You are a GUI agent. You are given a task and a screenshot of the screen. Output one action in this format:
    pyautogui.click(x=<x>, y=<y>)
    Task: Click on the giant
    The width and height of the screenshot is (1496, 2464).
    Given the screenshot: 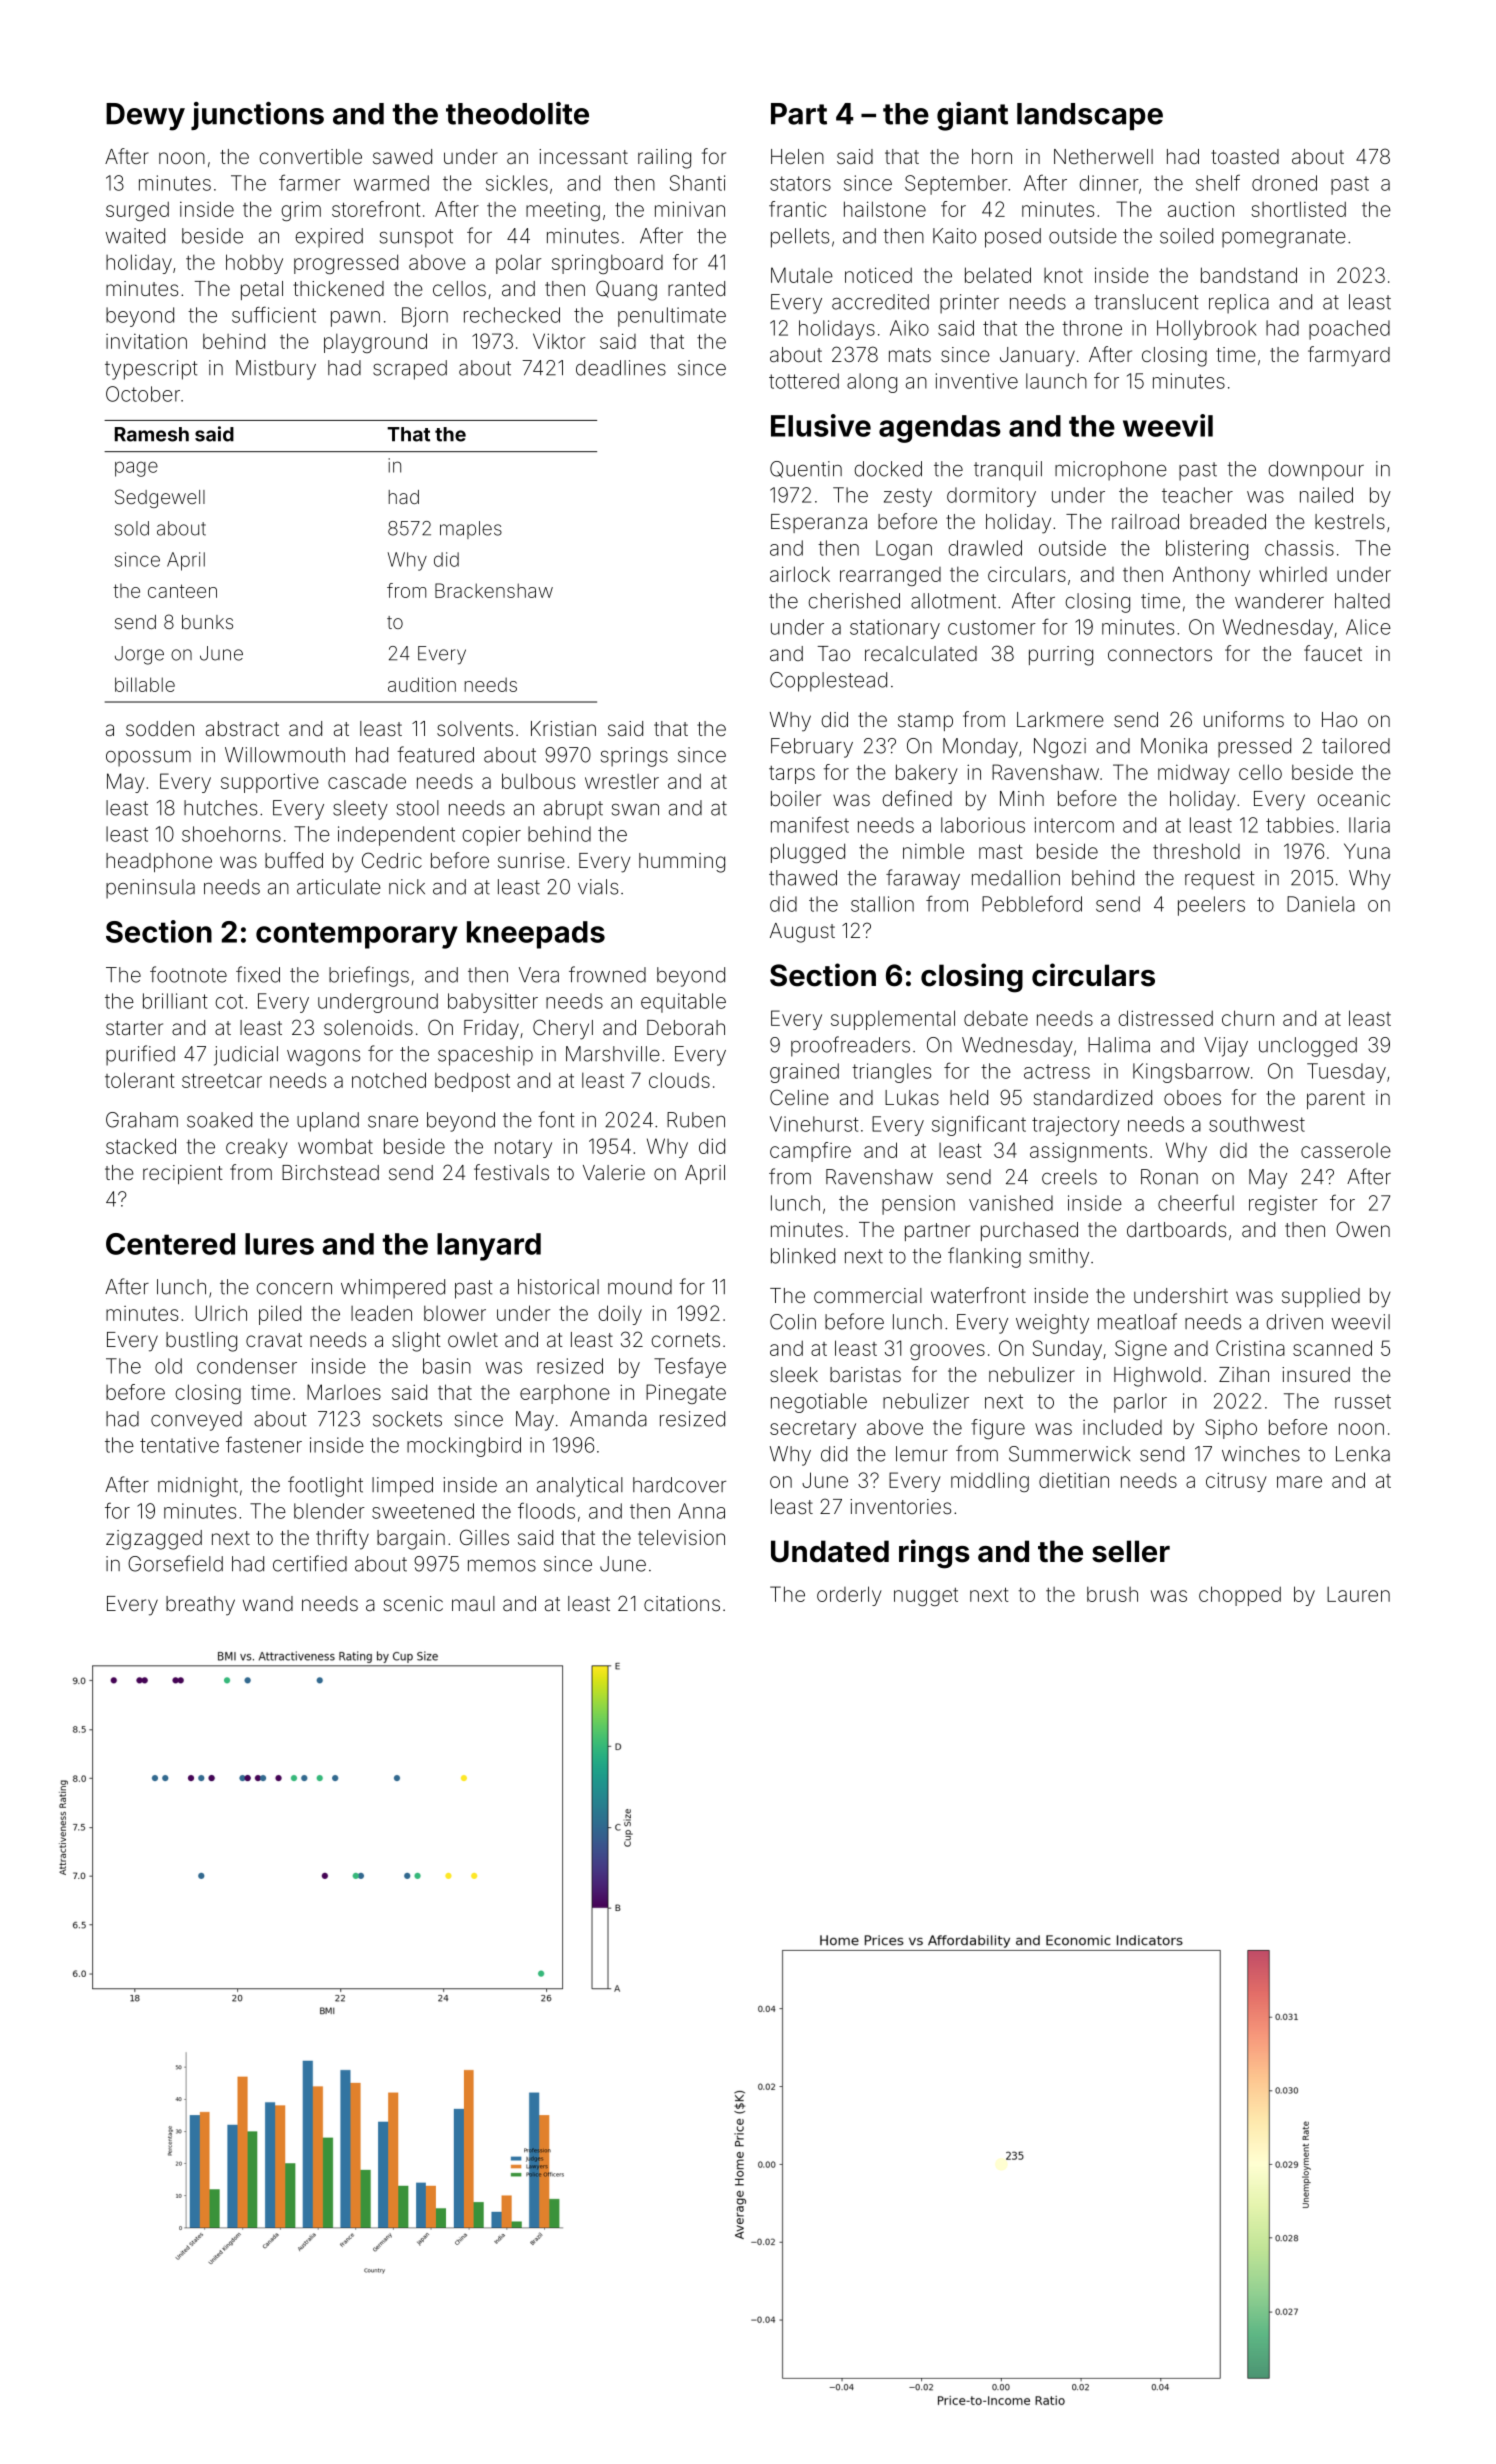 What is the action you would take?
    pyautogui.click(x=972, y=116)
